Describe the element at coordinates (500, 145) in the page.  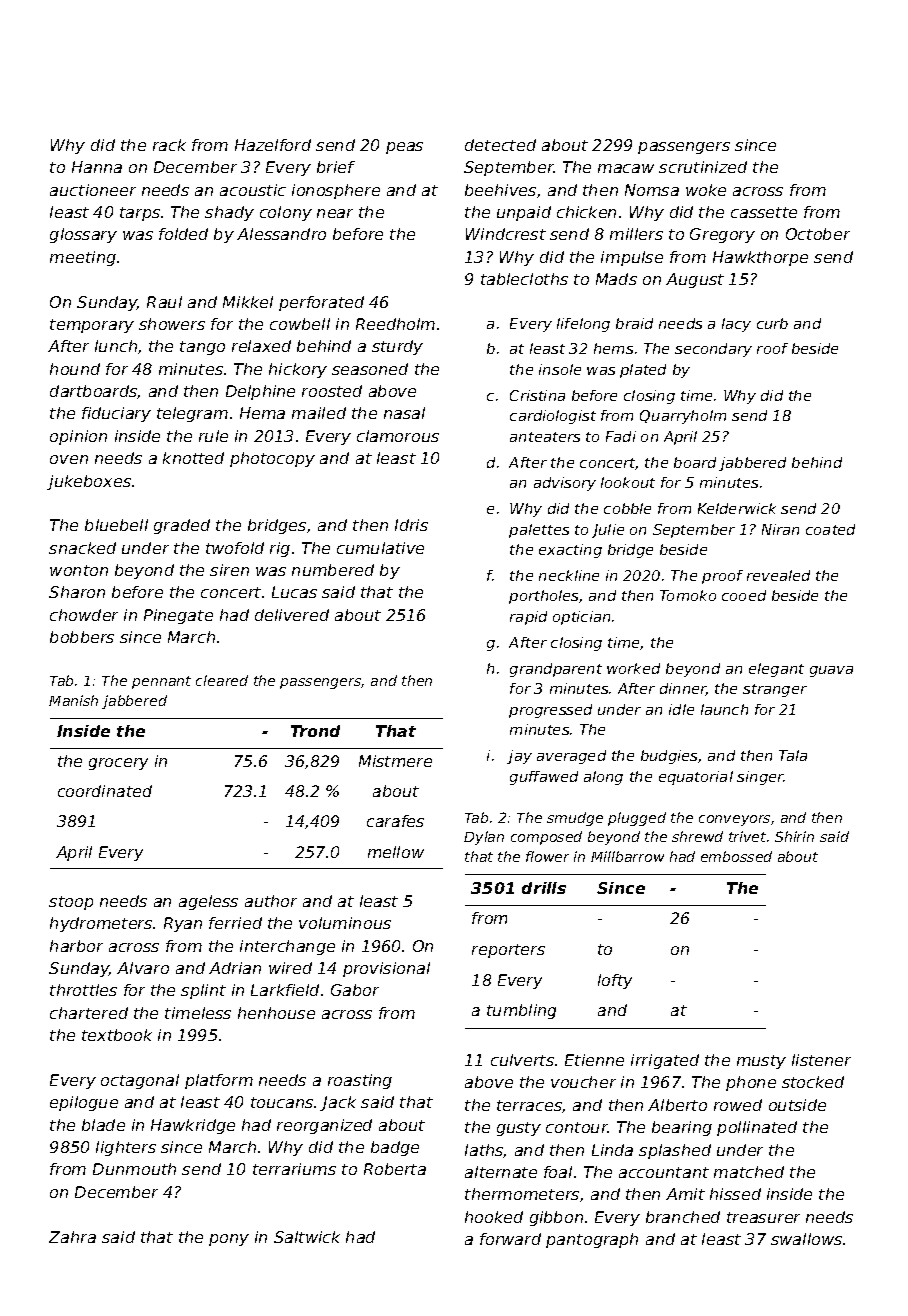
I see `detected` at that location.
